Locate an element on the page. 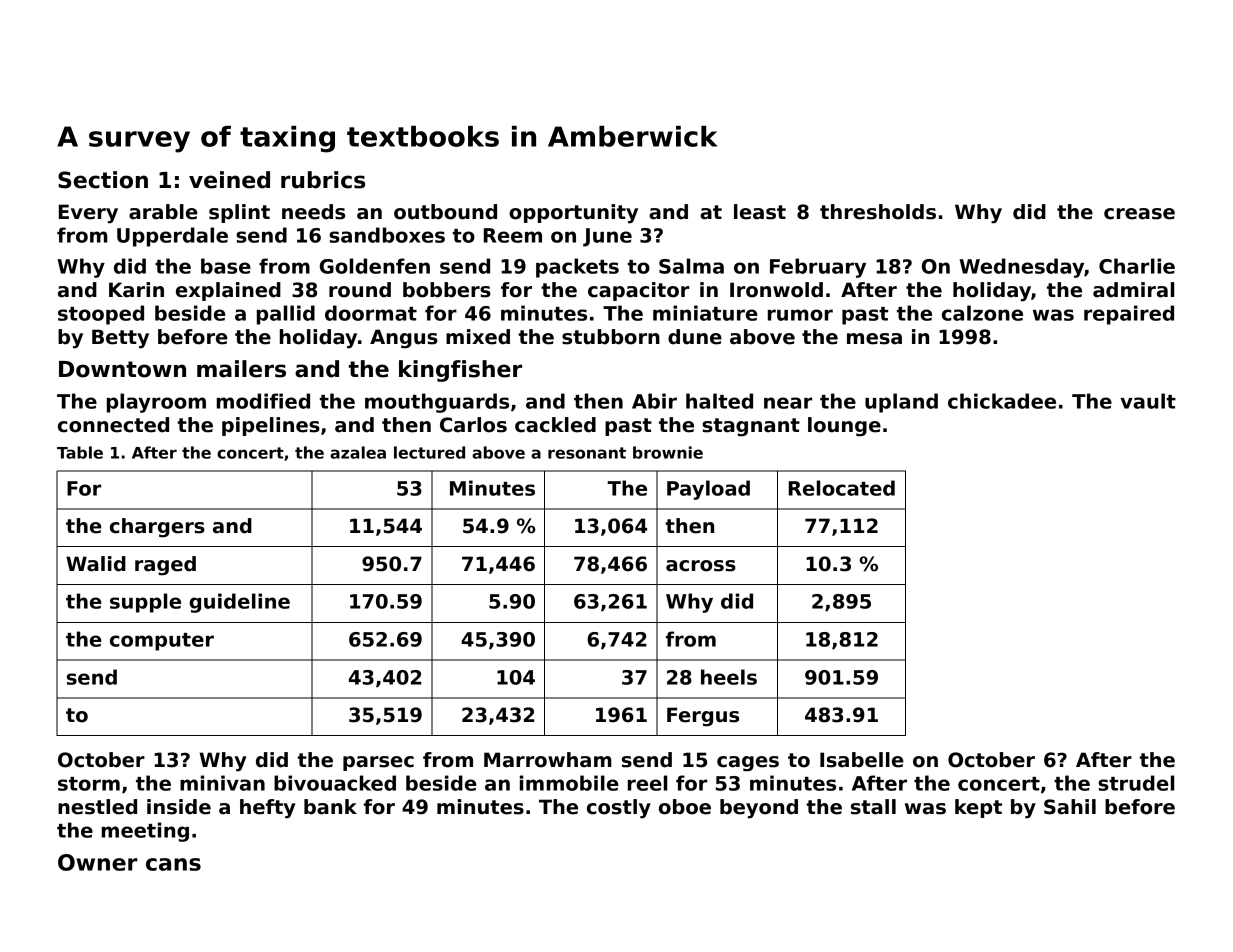 This page has height=952, width=1233. computer is located at coordinates (162, 642).
